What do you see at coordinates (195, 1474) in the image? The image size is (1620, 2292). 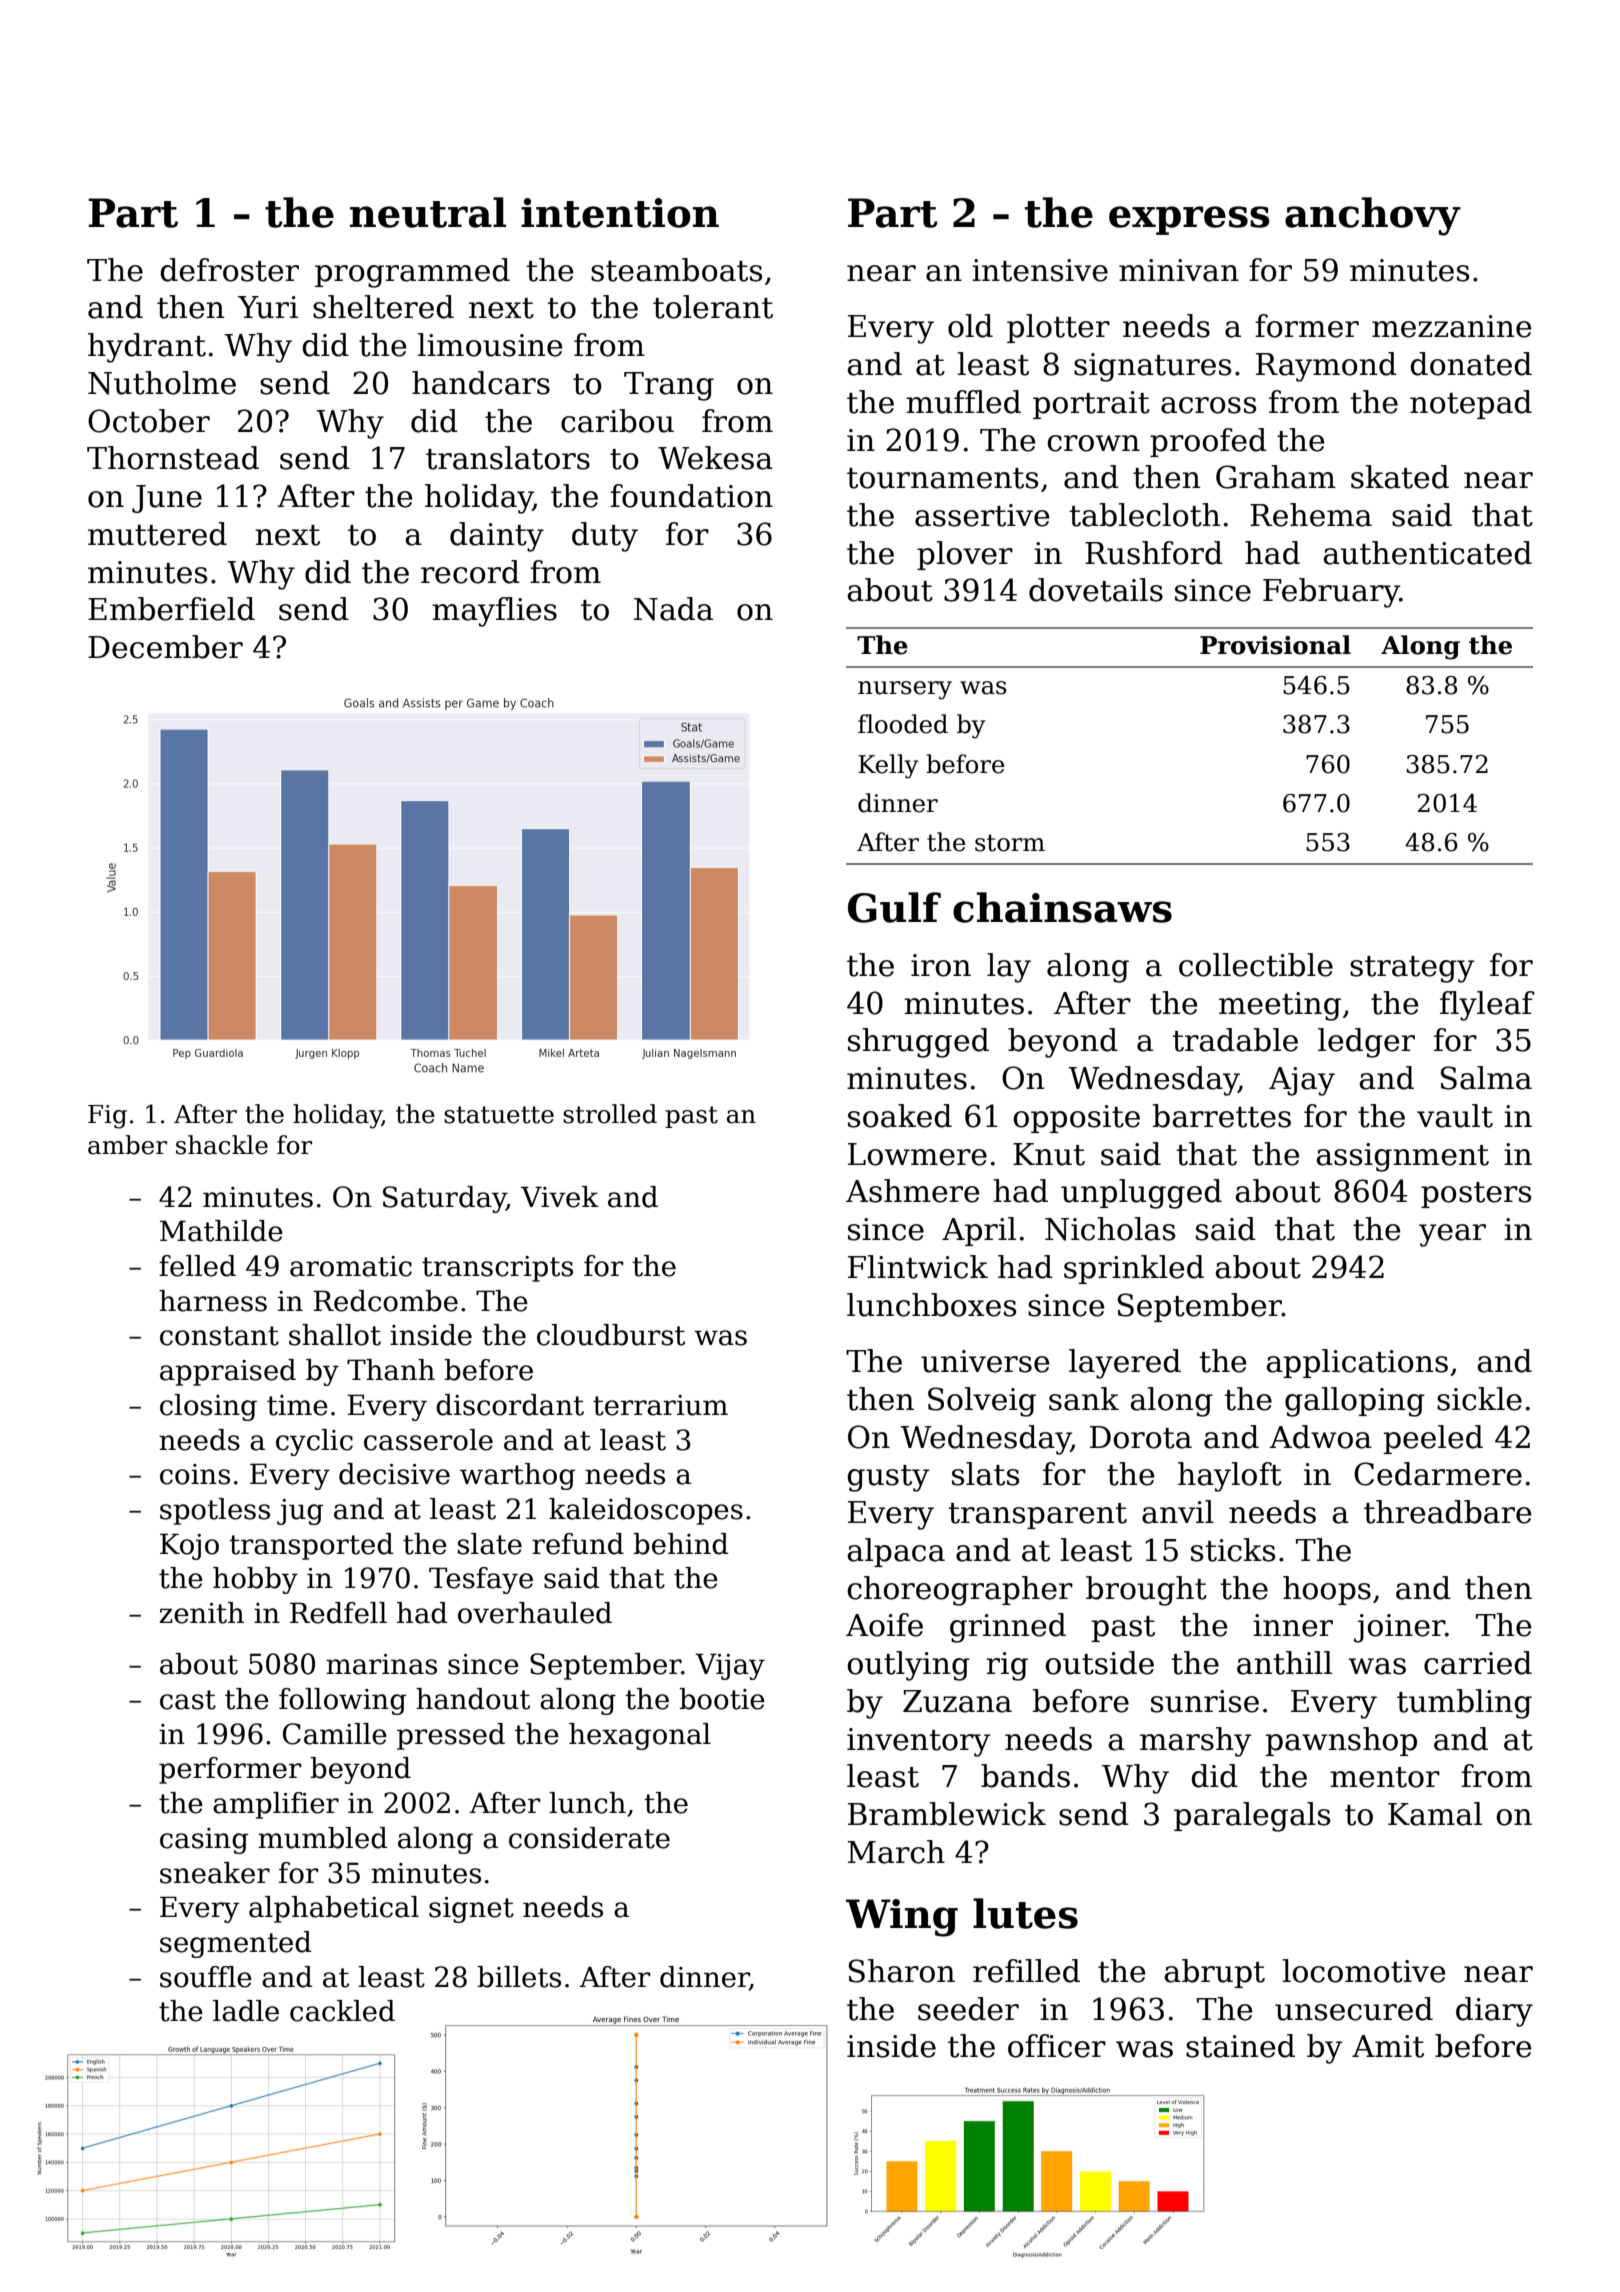 I see `coins` at bounding box center [195, 1474].
